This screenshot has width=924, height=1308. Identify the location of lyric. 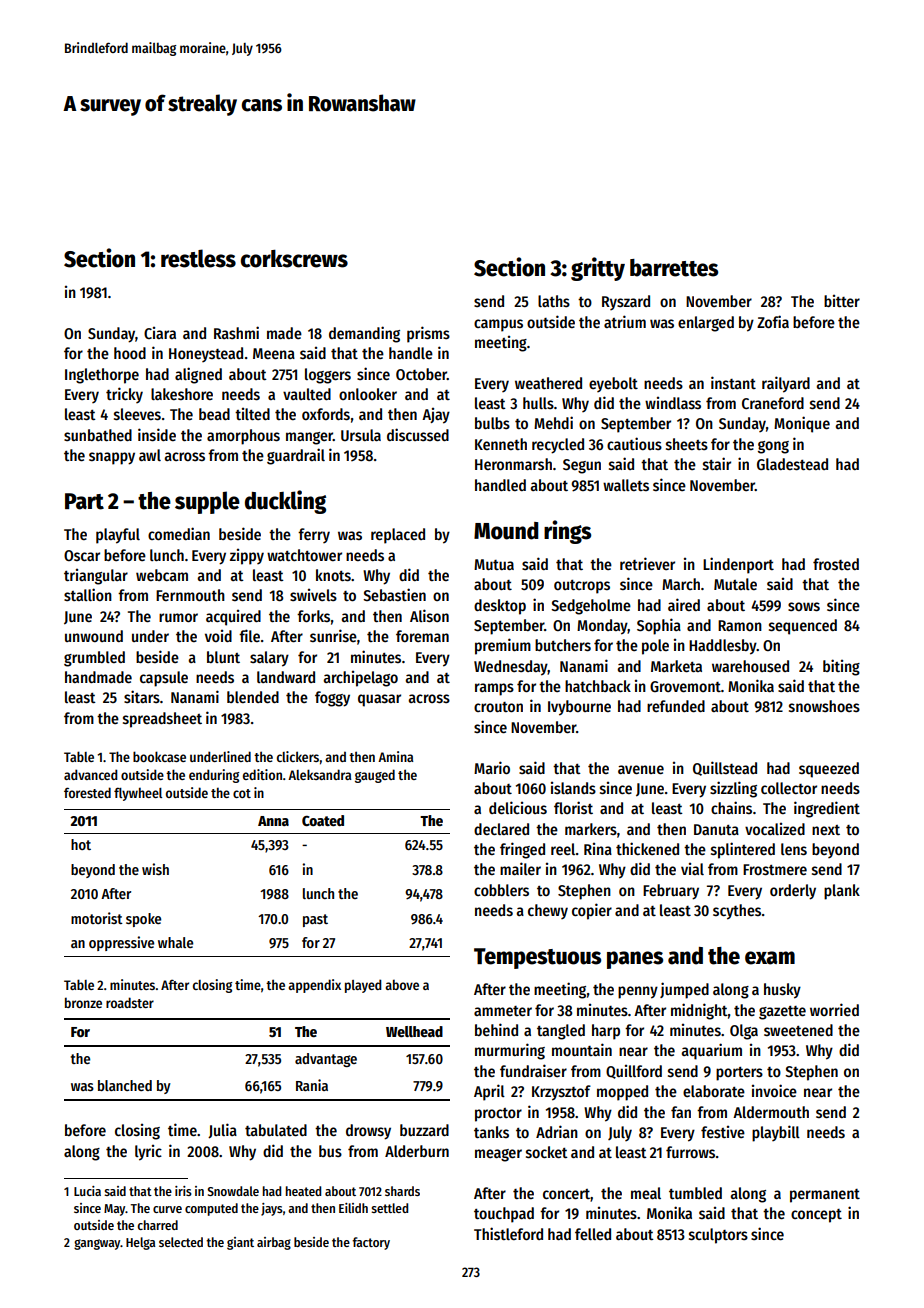
(148, 1153).
